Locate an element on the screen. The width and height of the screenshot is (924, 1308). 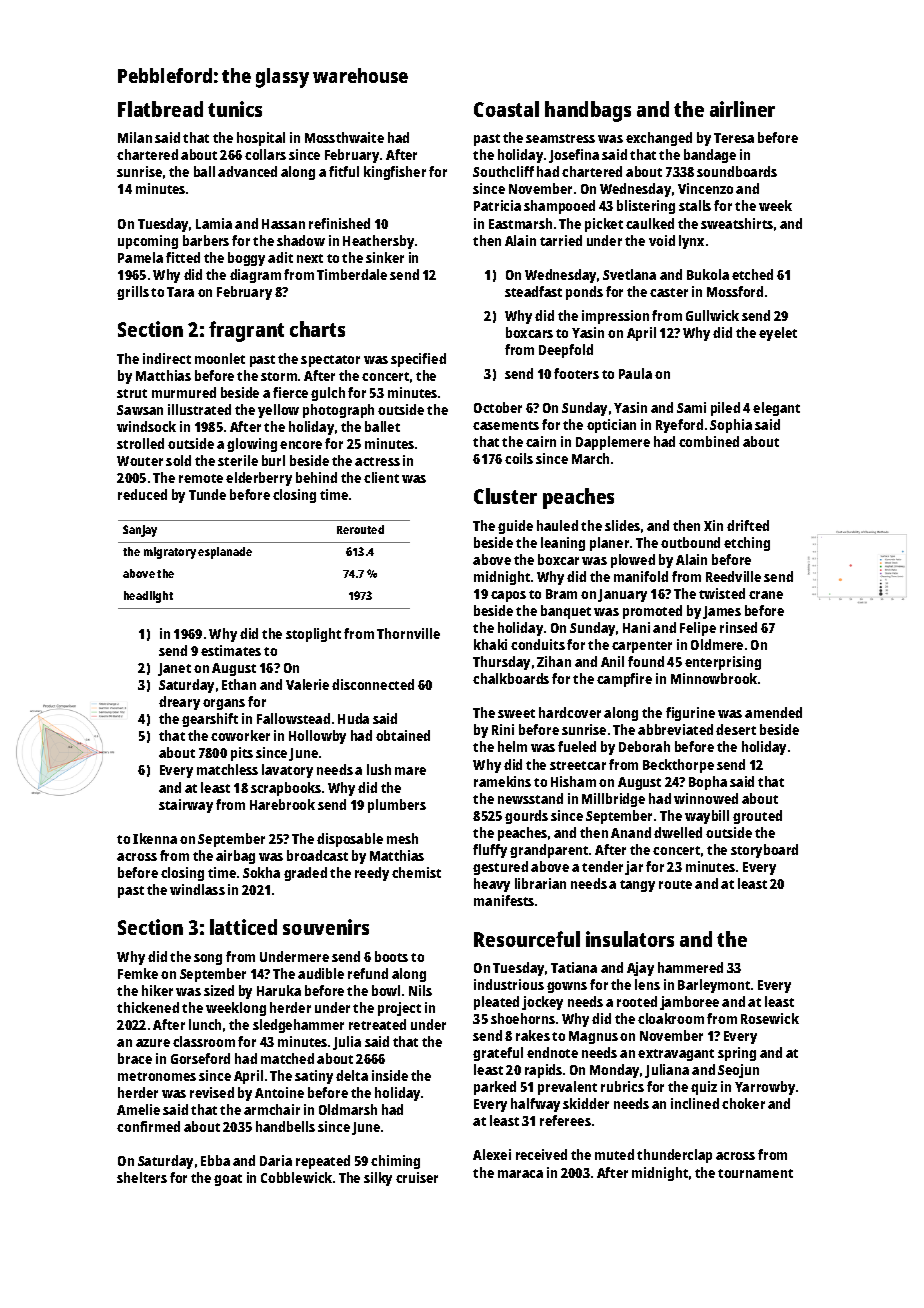
Alexei is located at coordinates (492, 1154).
